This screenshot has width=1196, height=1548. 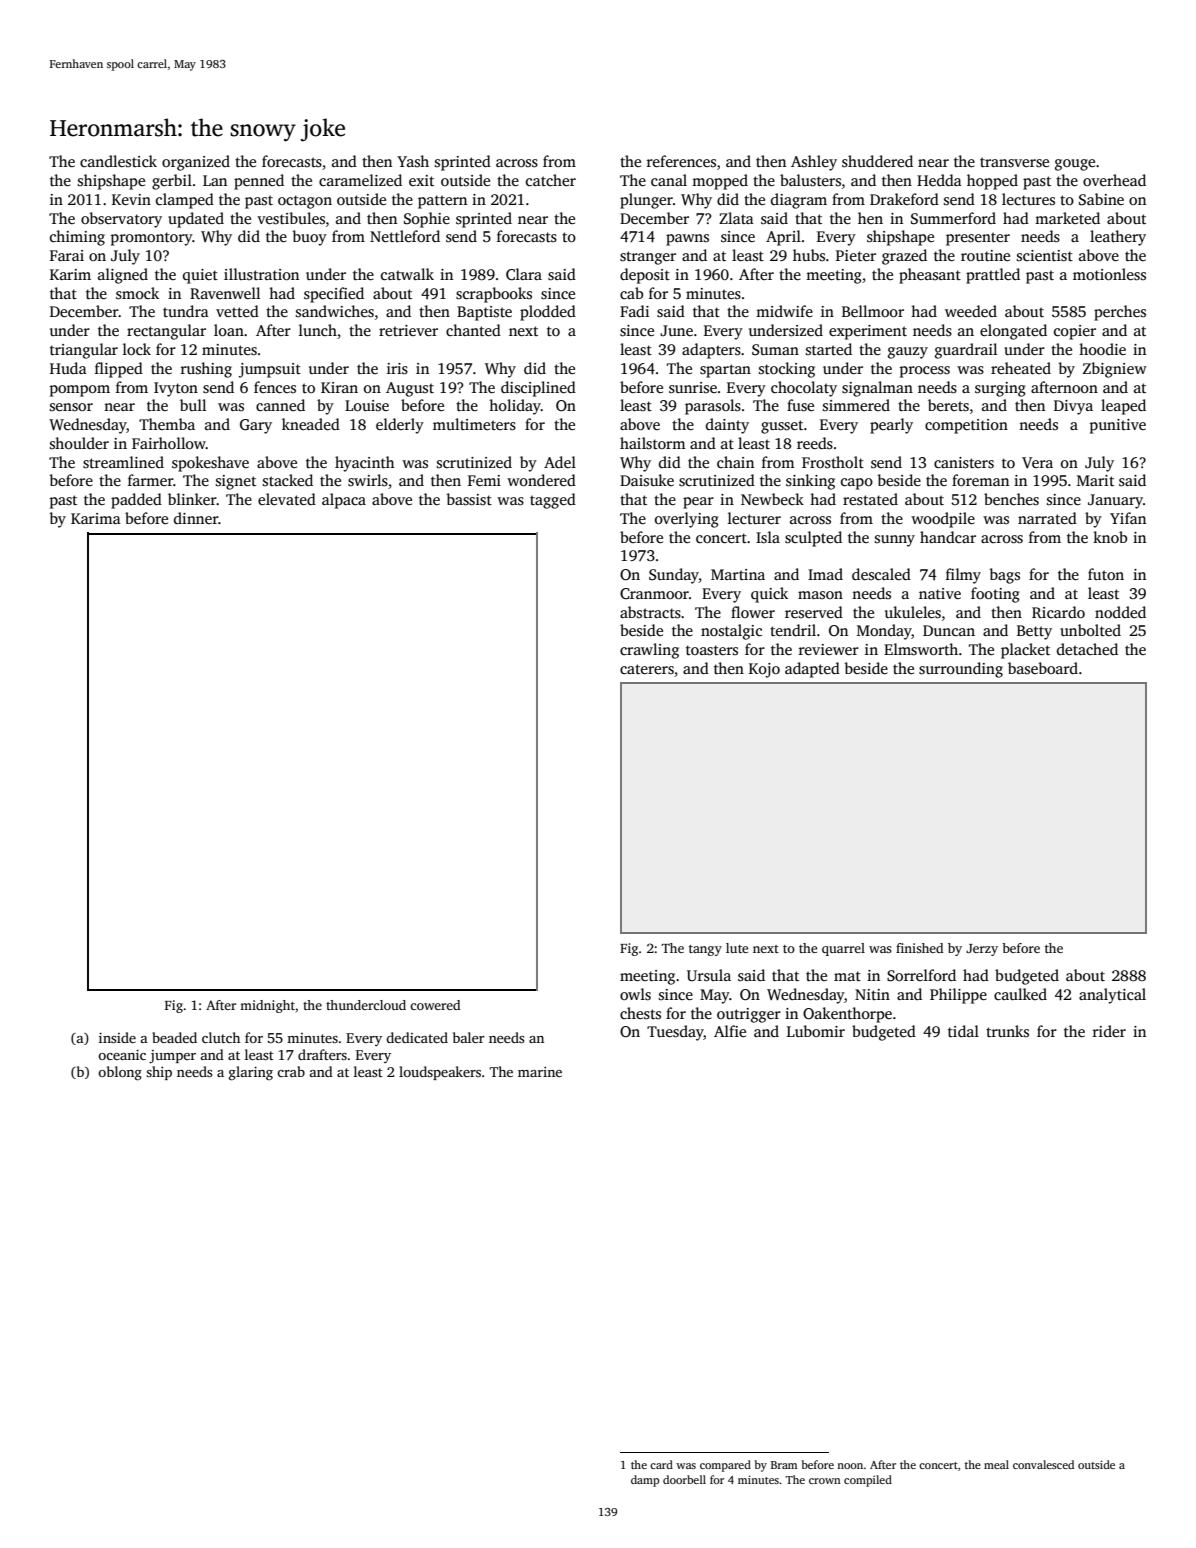 I want to click on Farai, so click(x=67, y=255).
